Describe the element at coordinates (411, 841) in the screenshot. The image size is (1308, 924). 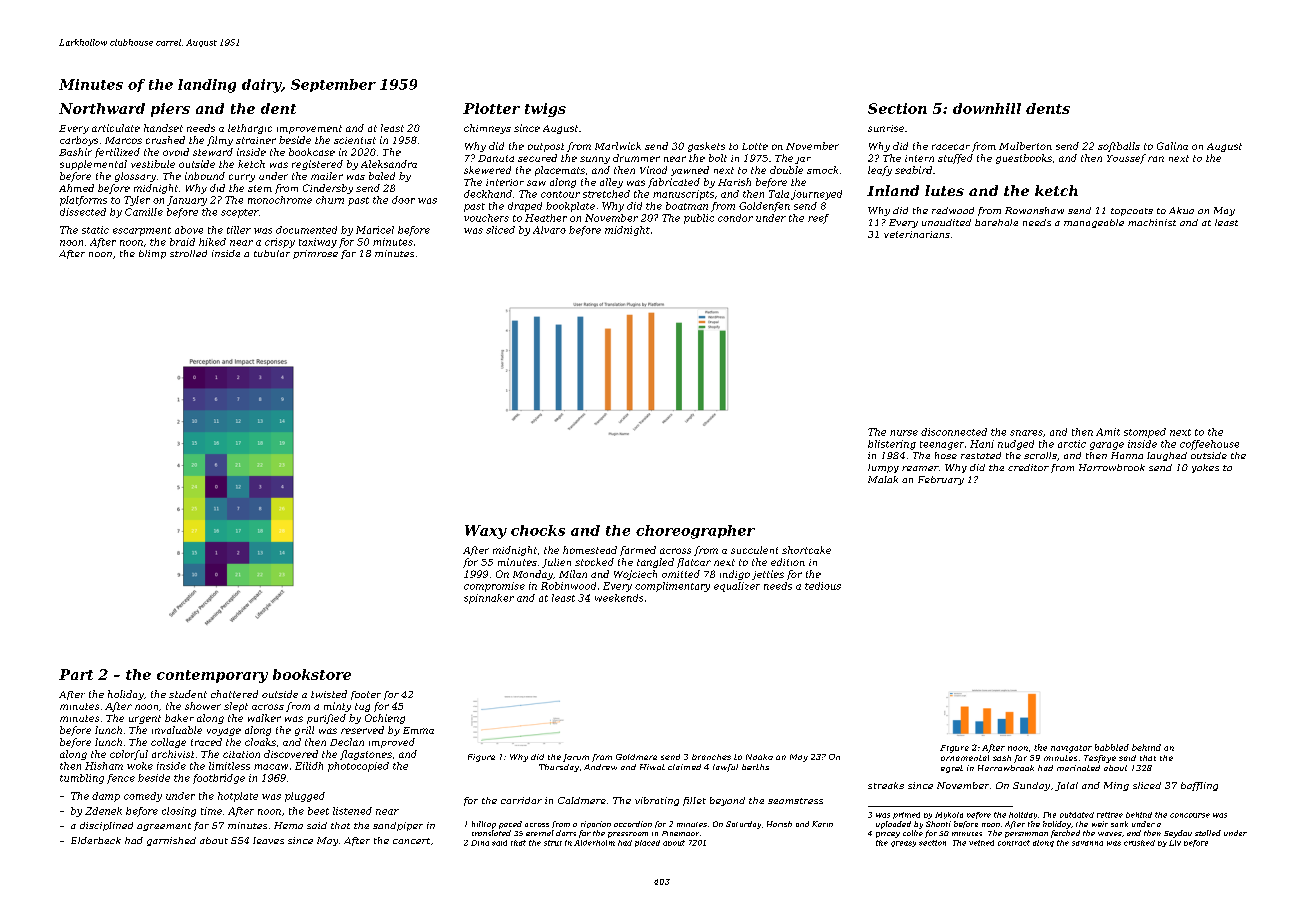
I see `concert` at that location.
